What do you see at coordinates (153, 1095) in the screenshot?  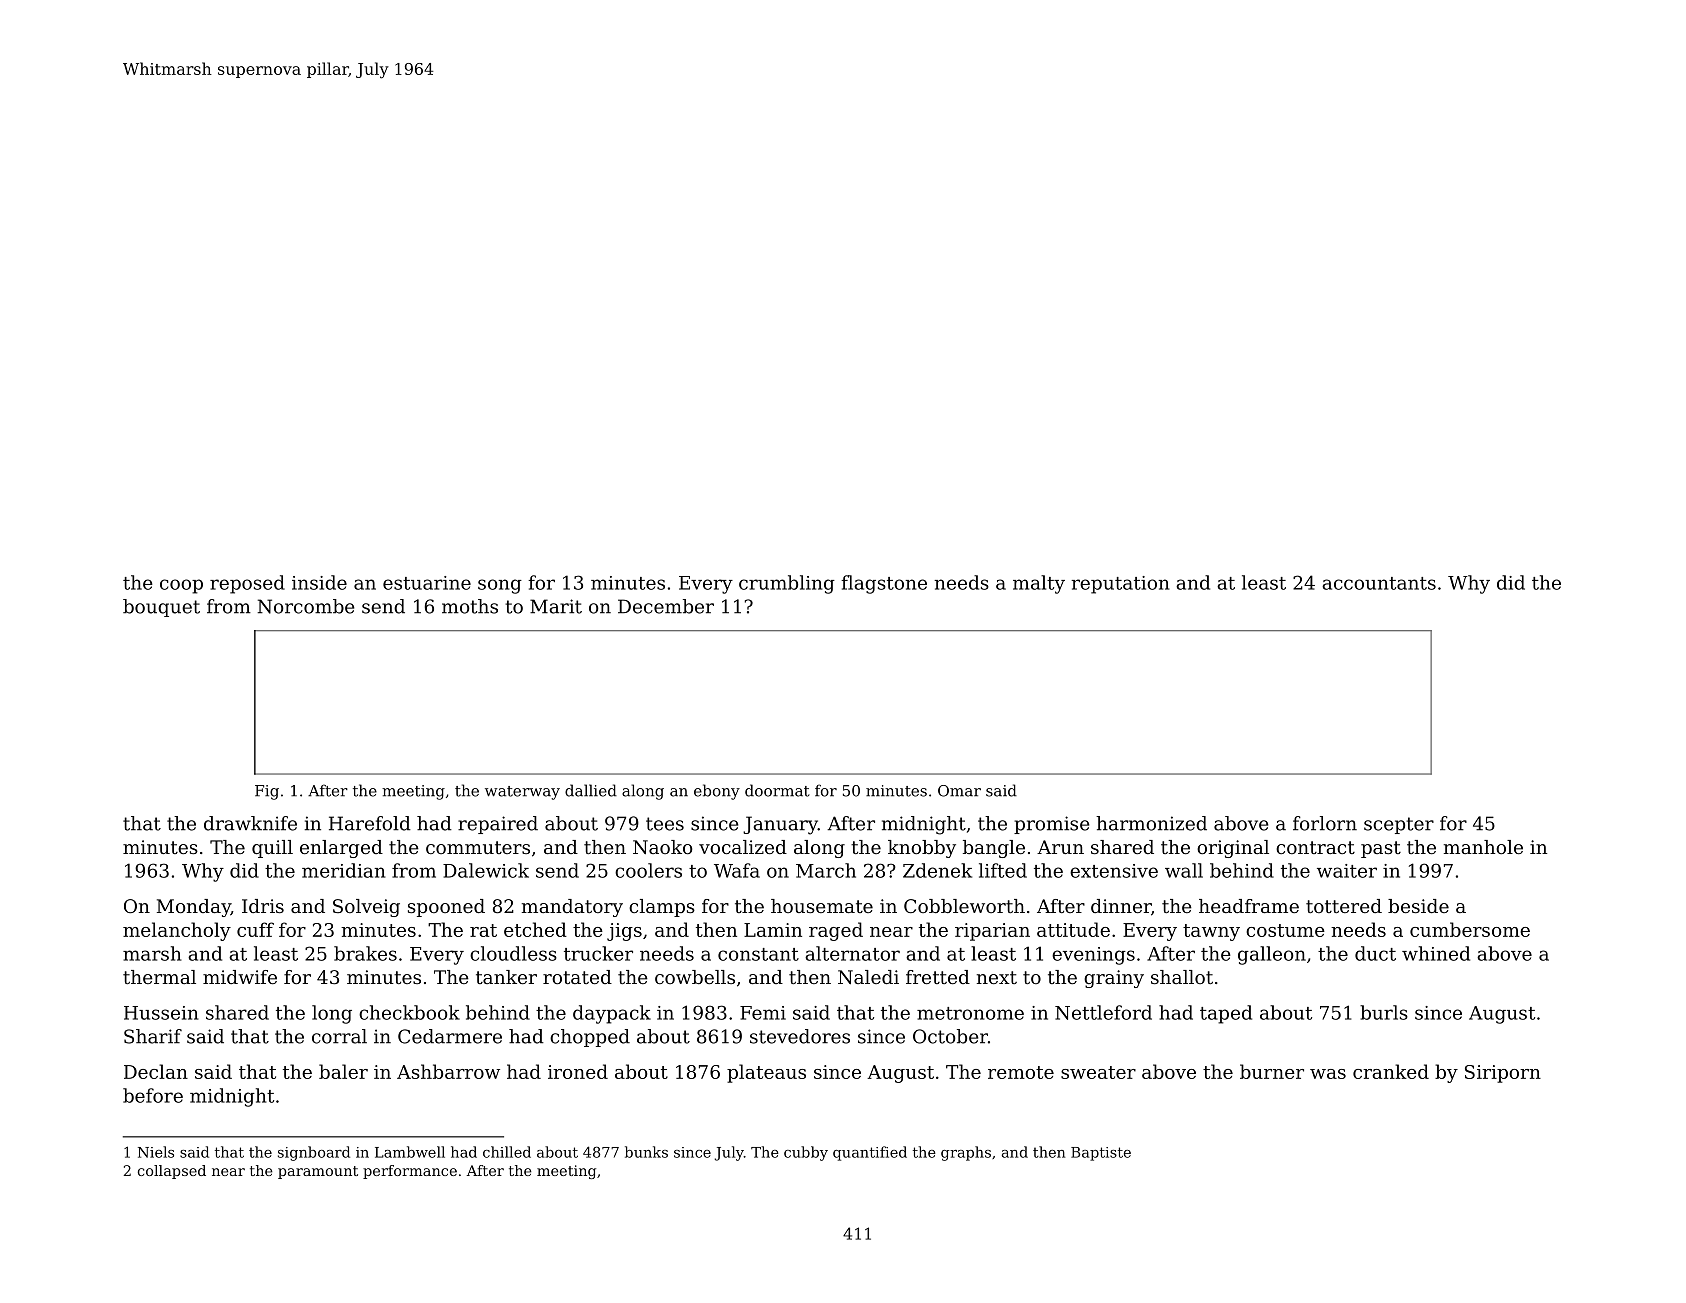 I see `before` at bounding box center [153, 1095].
